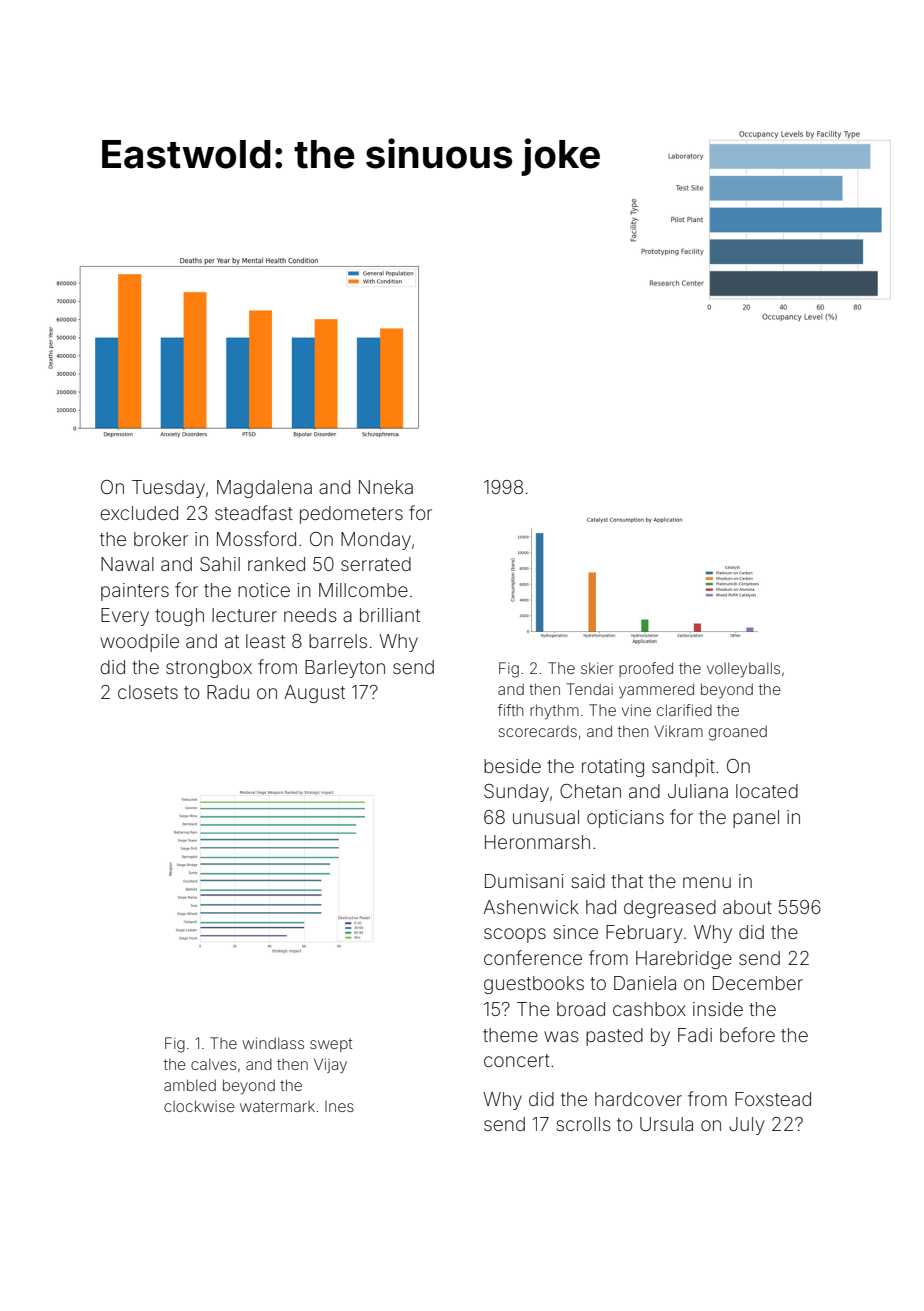 Image resolution: width=924 pixels, height=1311 pixels. I want to click on Nawal, so click(127, 564).
